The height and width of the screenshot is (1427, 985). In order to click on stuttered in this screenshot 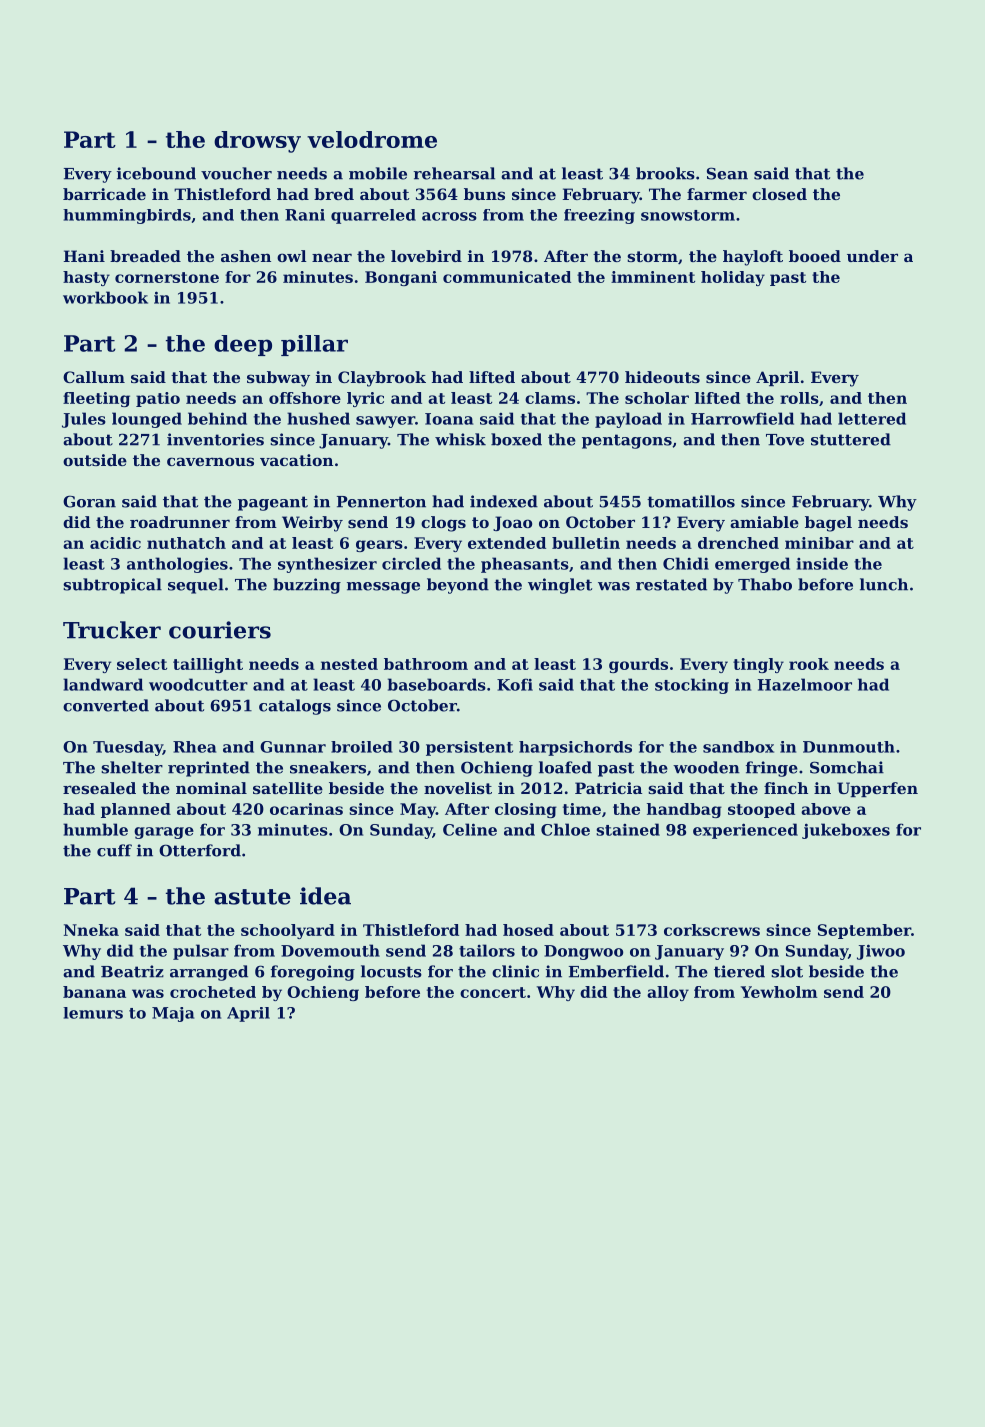, I will do `click(851, 439)`.
